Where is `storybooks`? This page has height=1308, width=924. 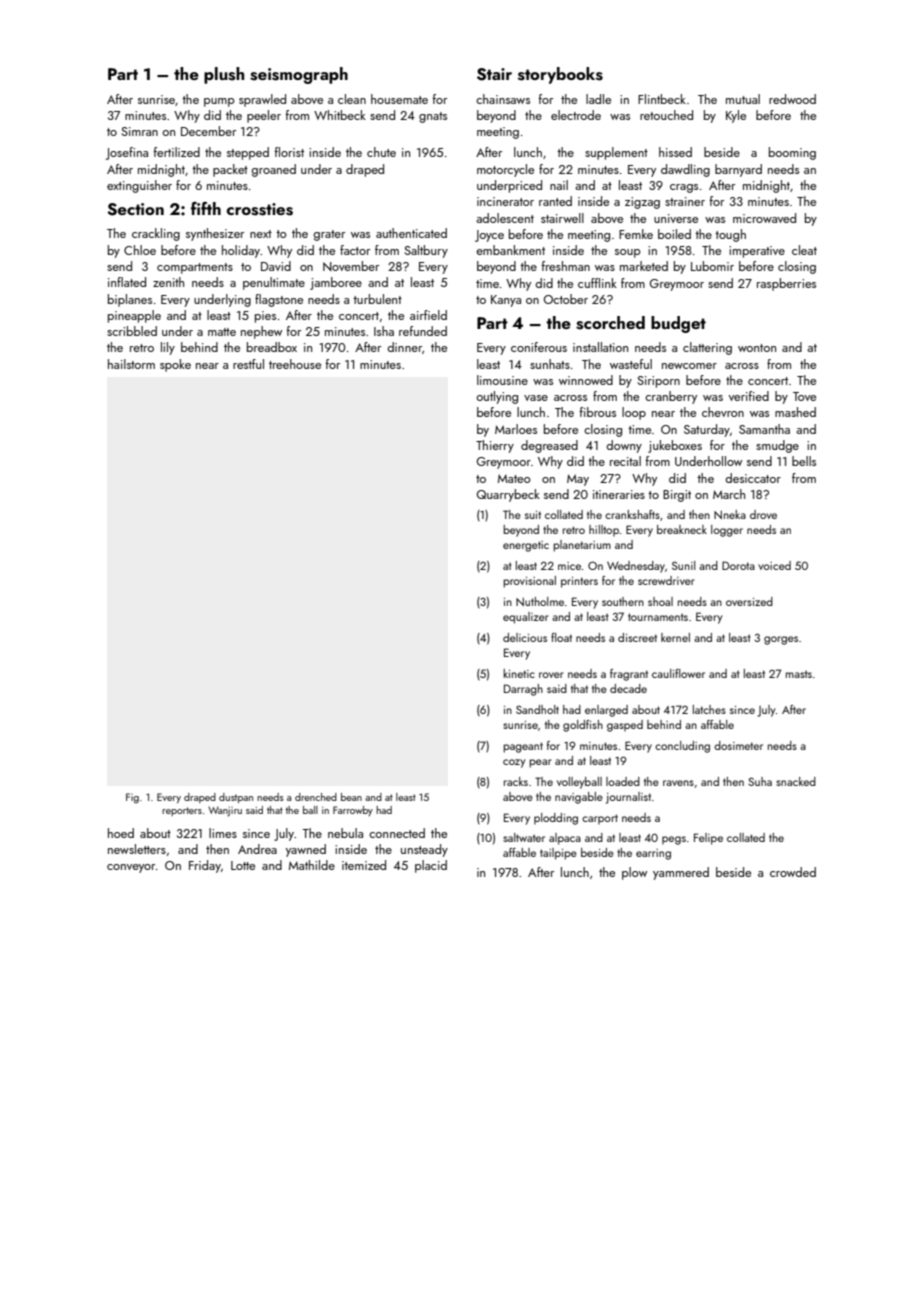 storybooks is located at coordinates (560, 75).
